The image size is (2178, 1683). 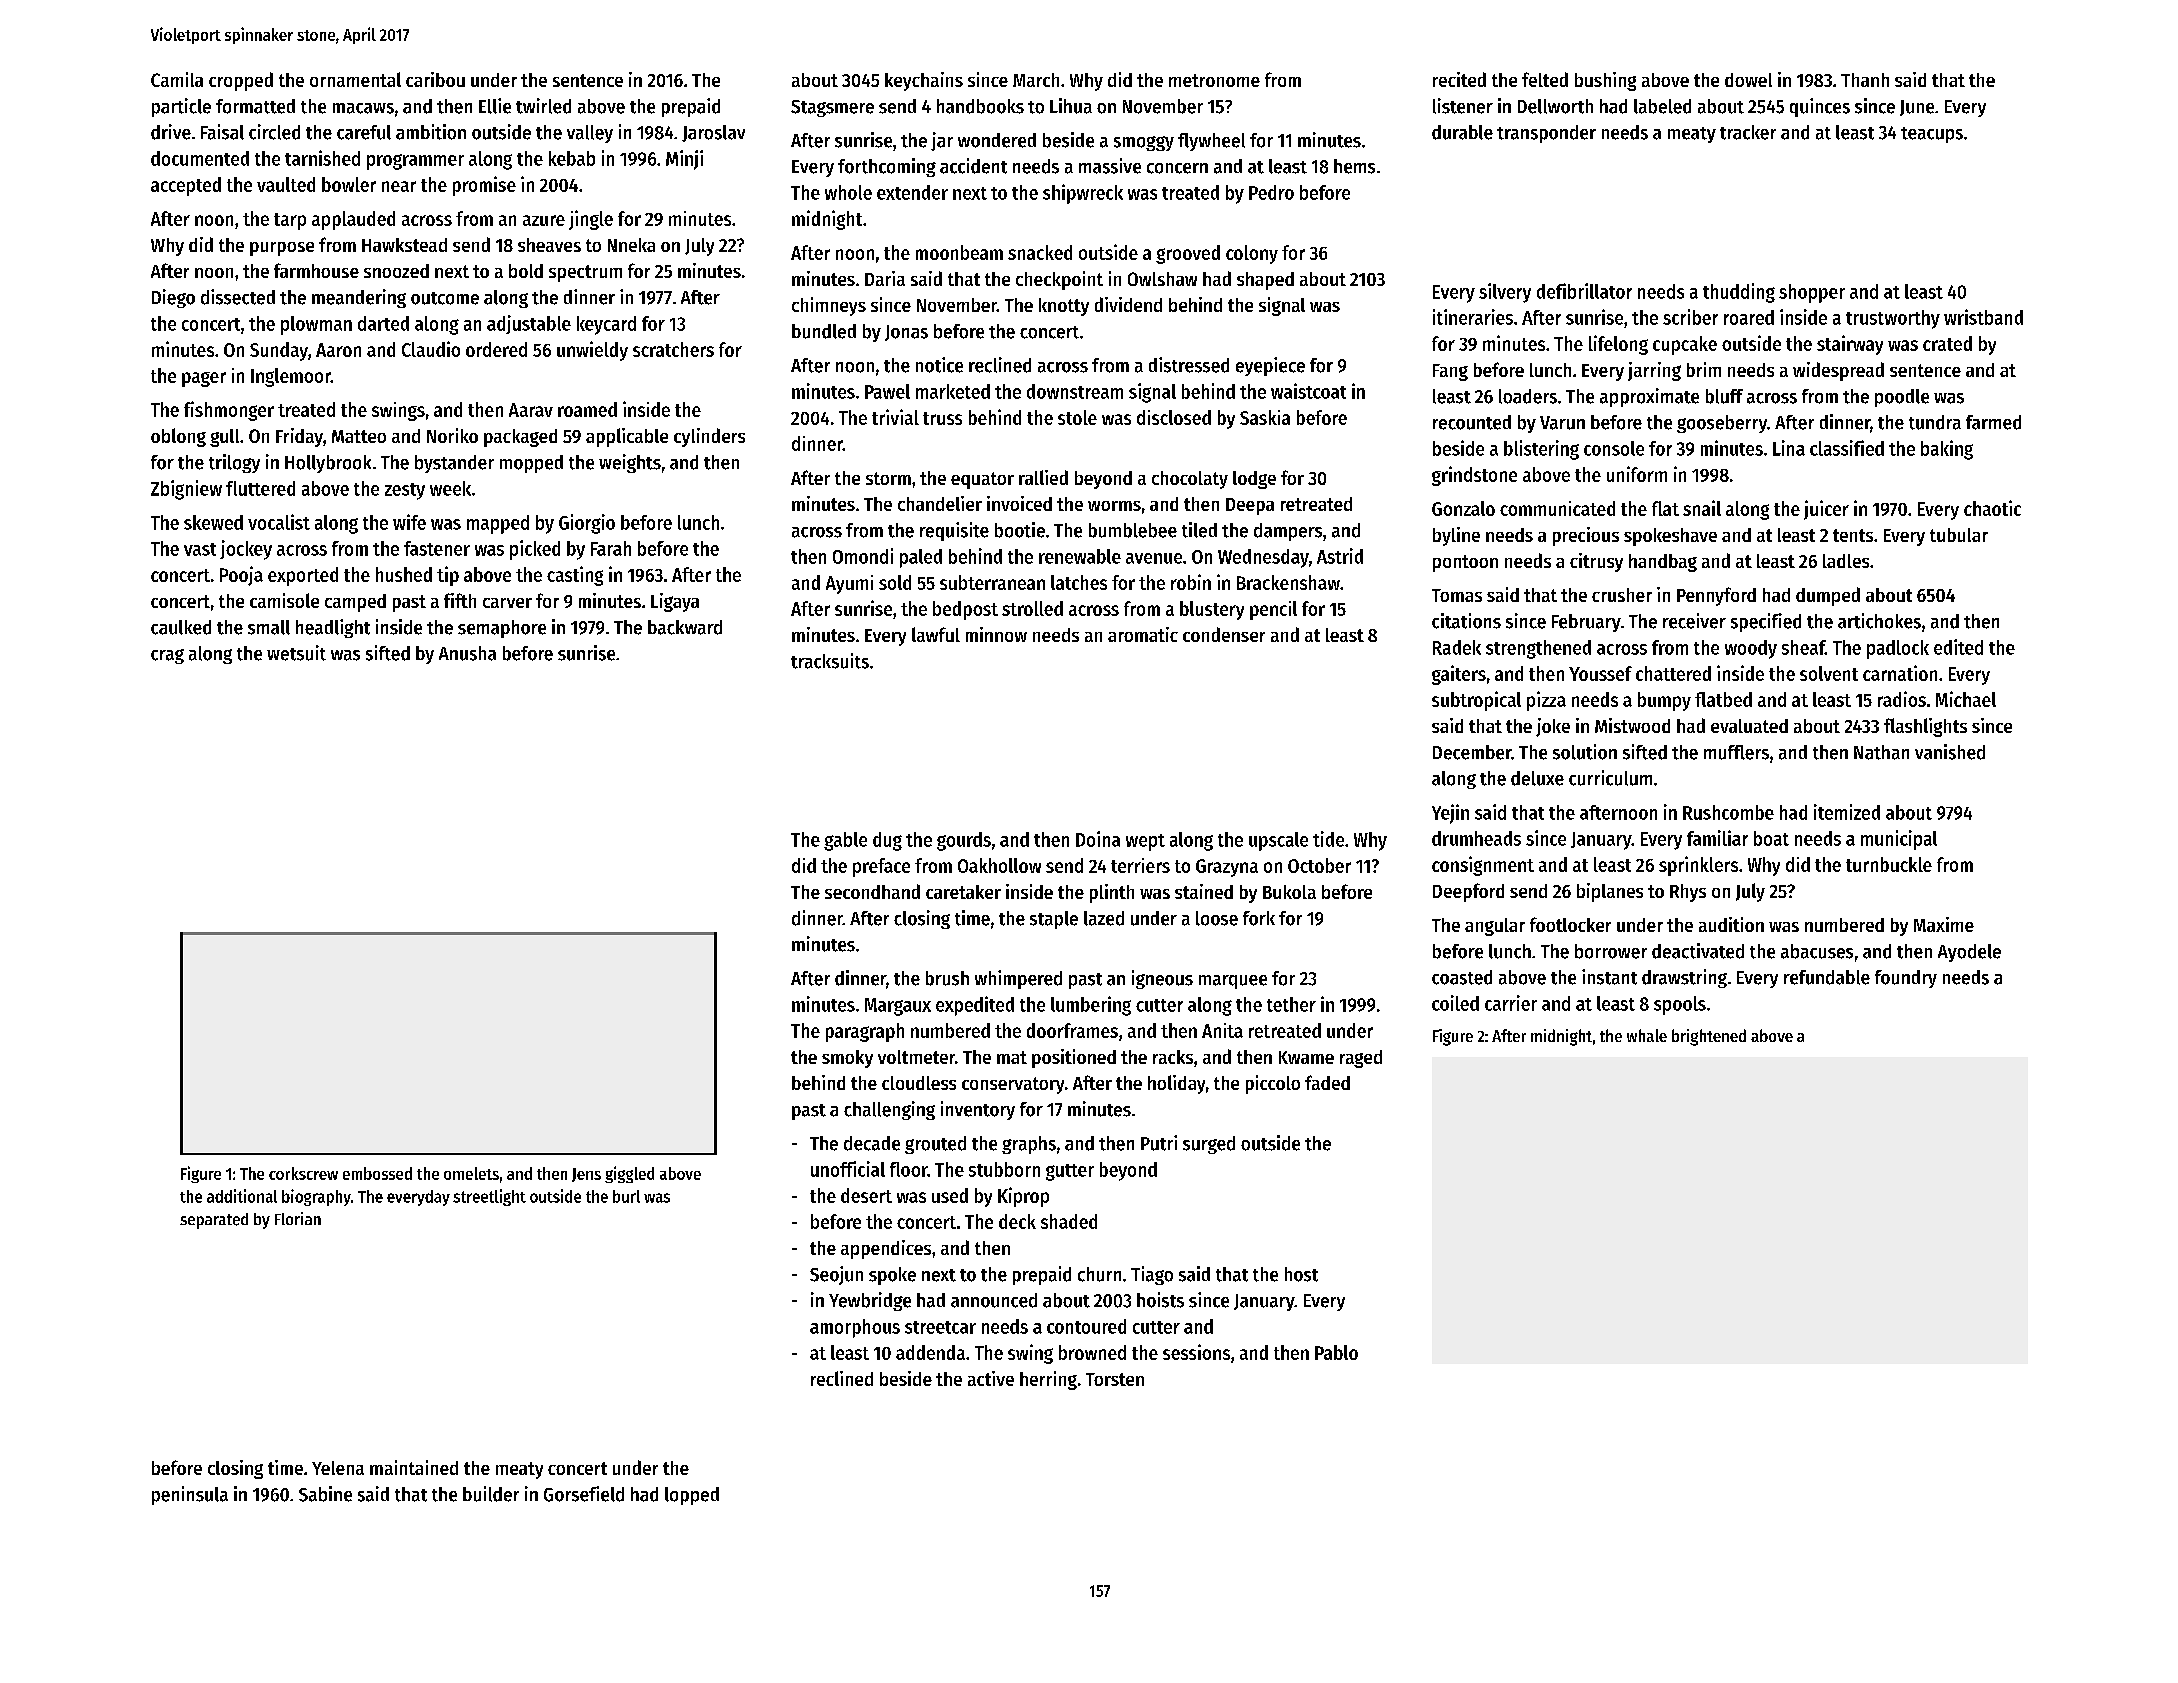 What do you see at coordinates (845, 841) in the screenshot?
I see `gable` at bounding box center [845, 841].
